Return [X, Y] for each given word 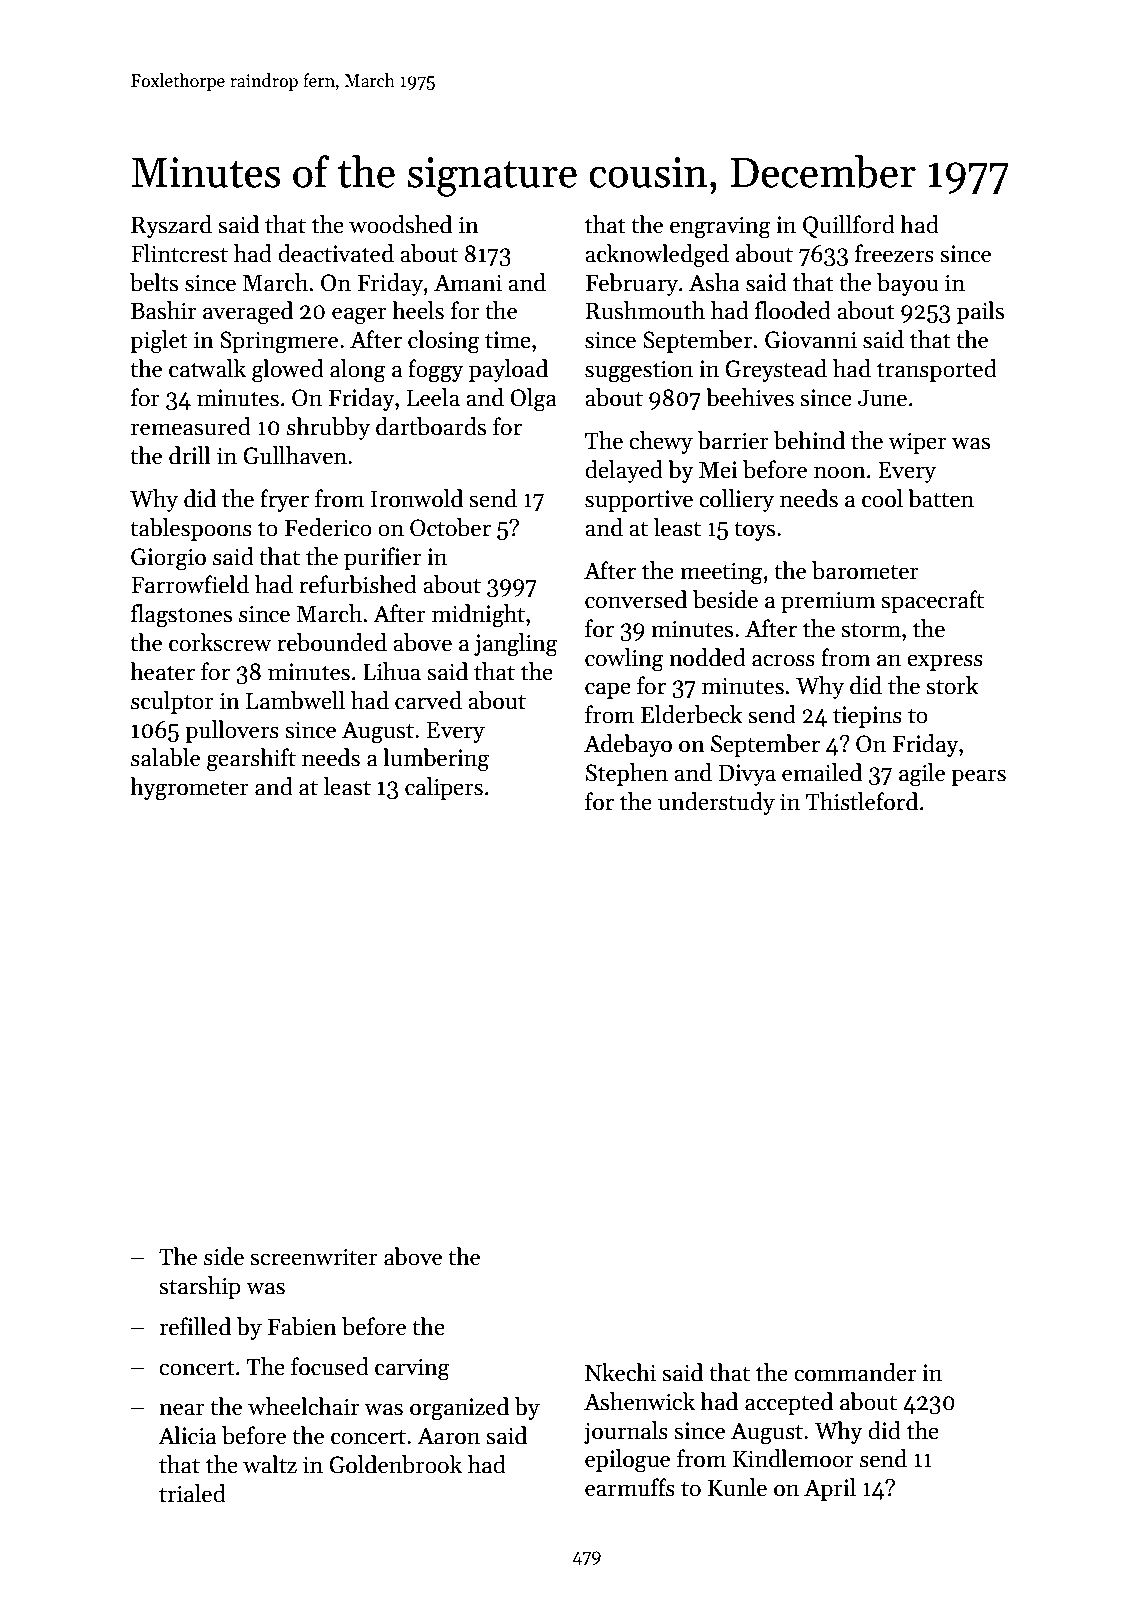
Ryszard [171, 226]
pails [980, 312]
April [830, 1489]
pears [978, 777]
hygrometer [189, 789]
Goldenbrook [395, 1464]
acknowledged [657, 256]
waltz [270, 1464]
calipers [444, 788]
